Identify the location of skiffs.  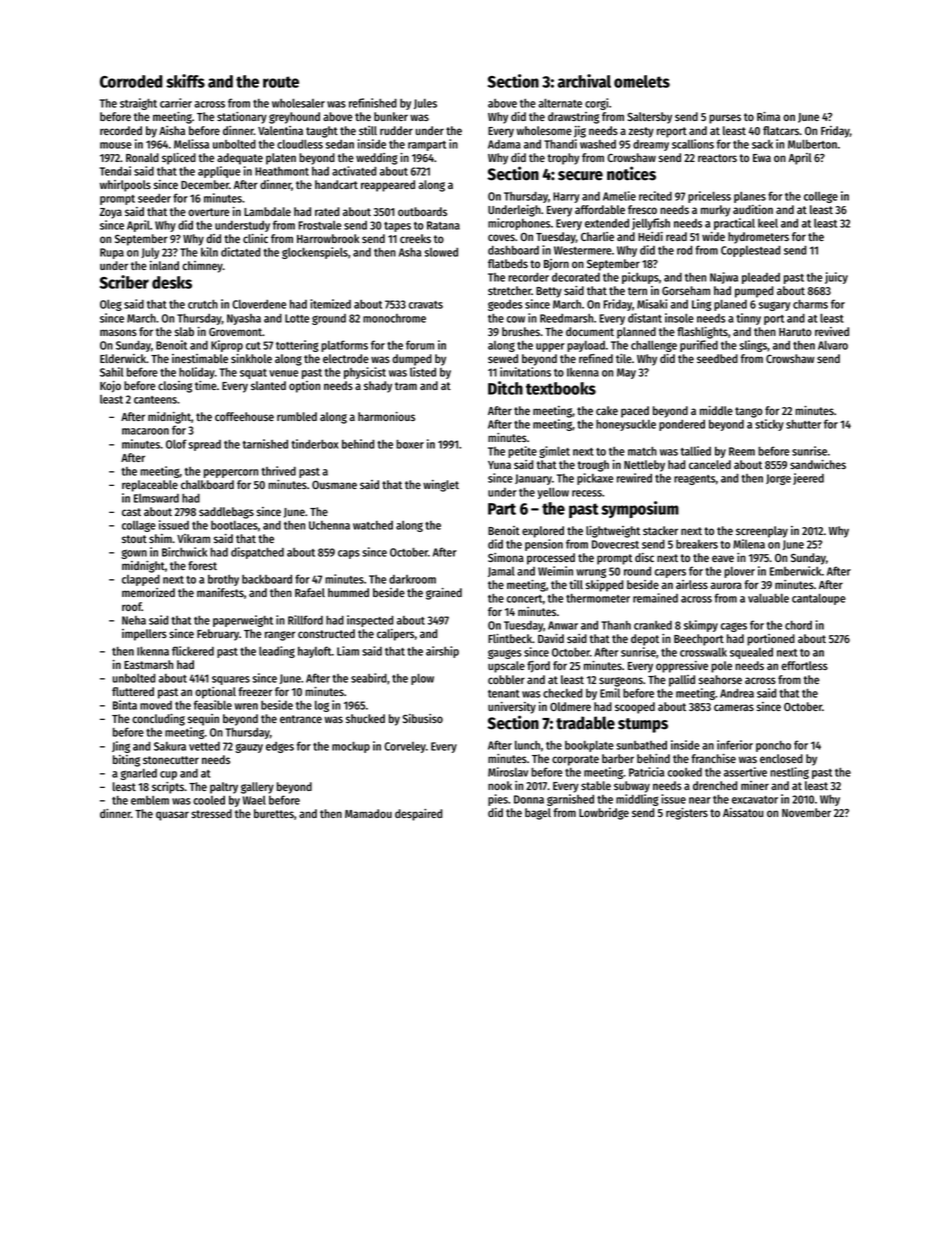
(185, 81).
